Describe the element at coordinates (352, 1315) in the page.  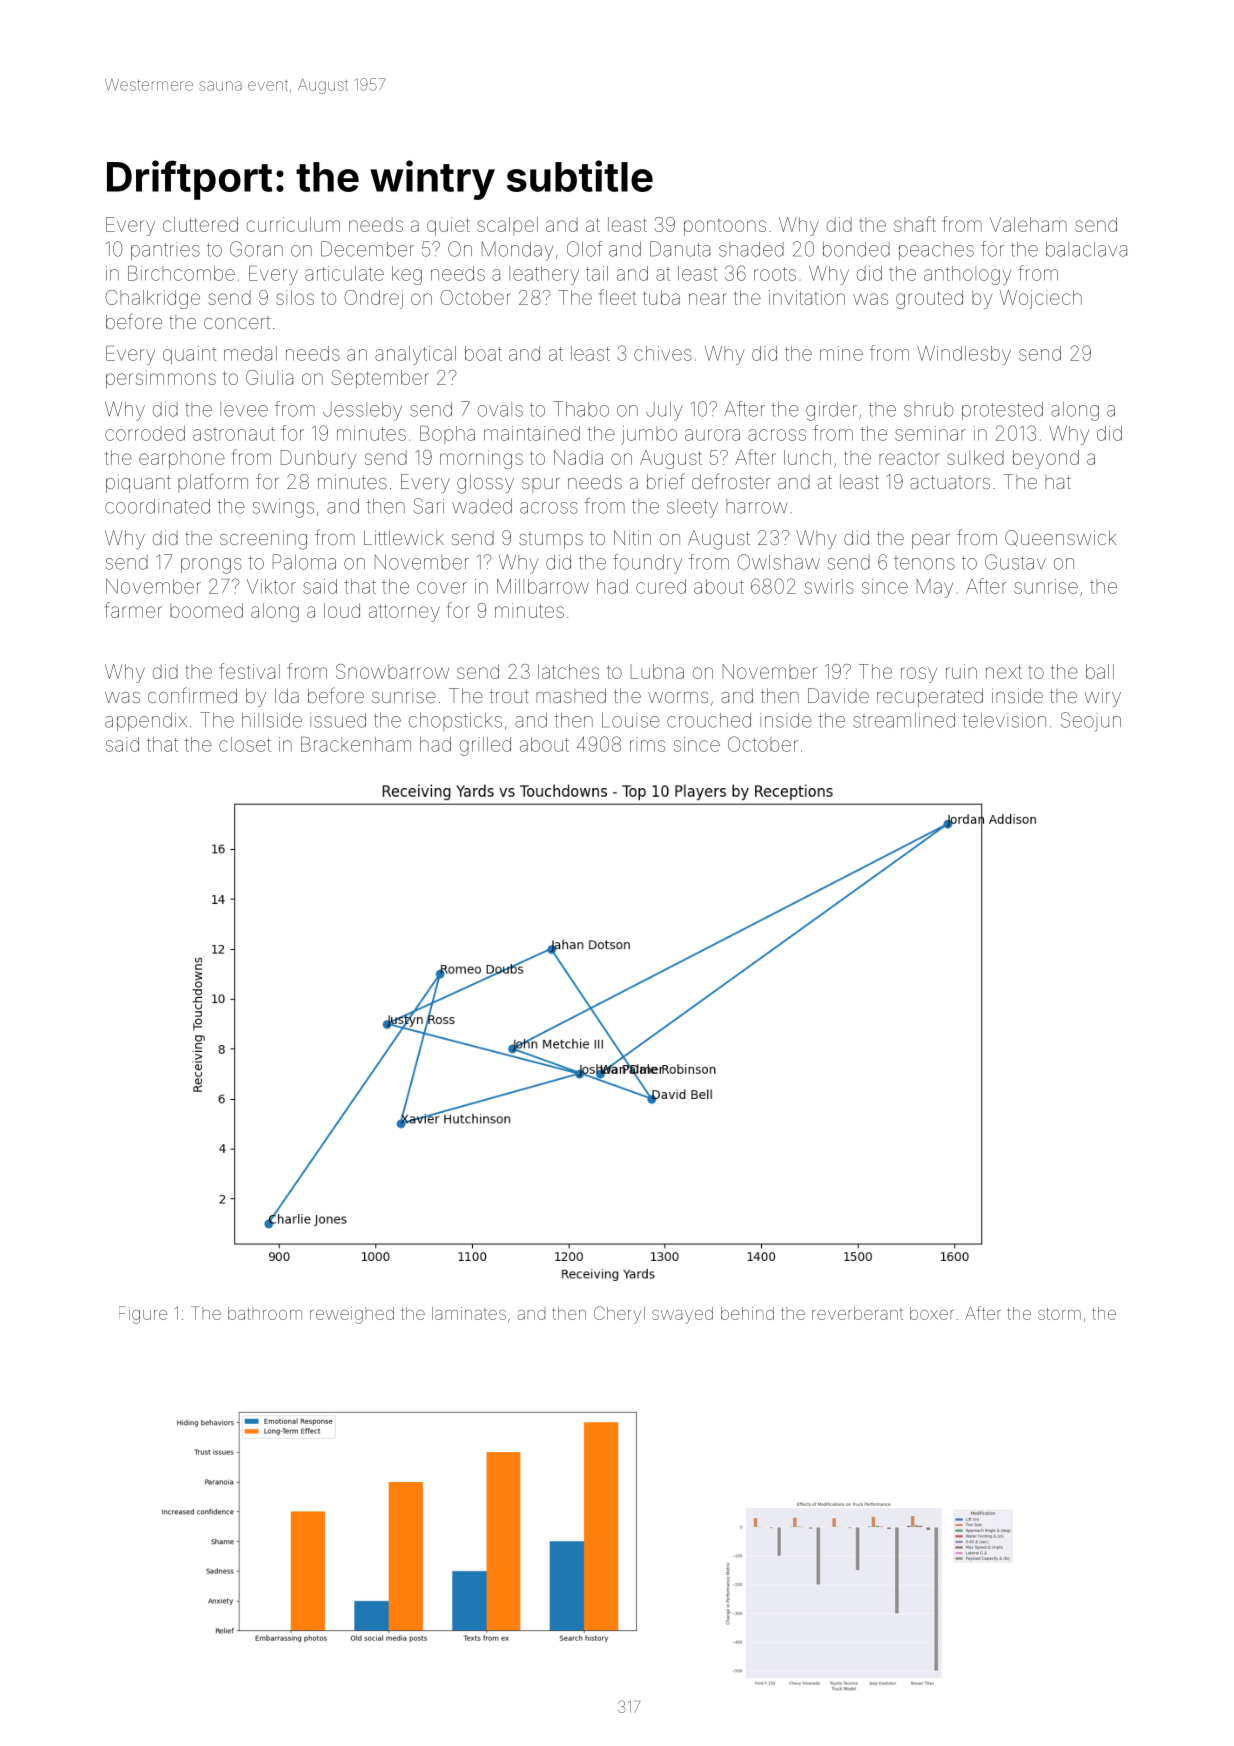
I see `reweighed` at that location.
